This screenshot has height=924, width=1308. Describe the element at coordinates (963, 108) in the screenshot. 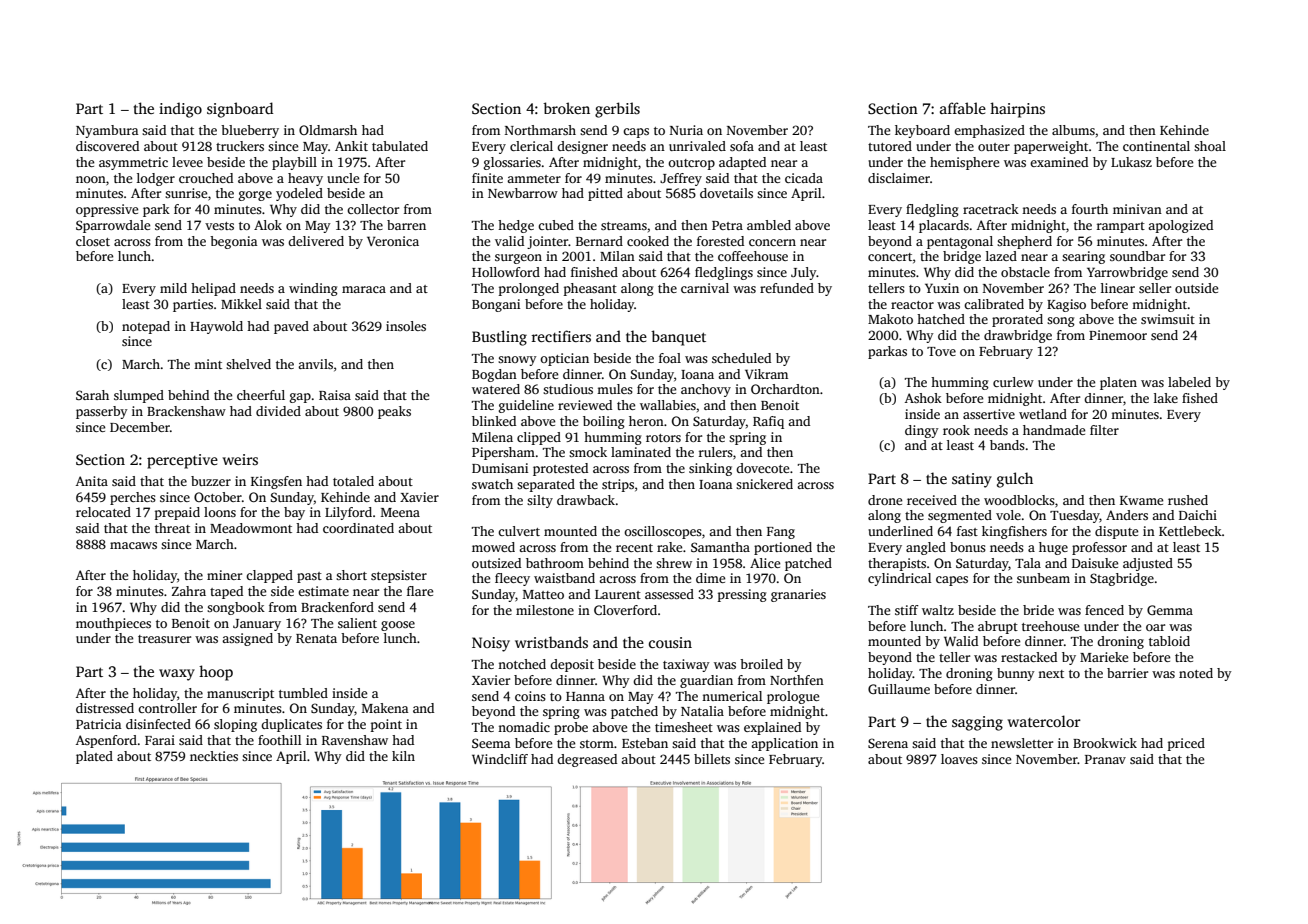

I see `affable` at that location.
